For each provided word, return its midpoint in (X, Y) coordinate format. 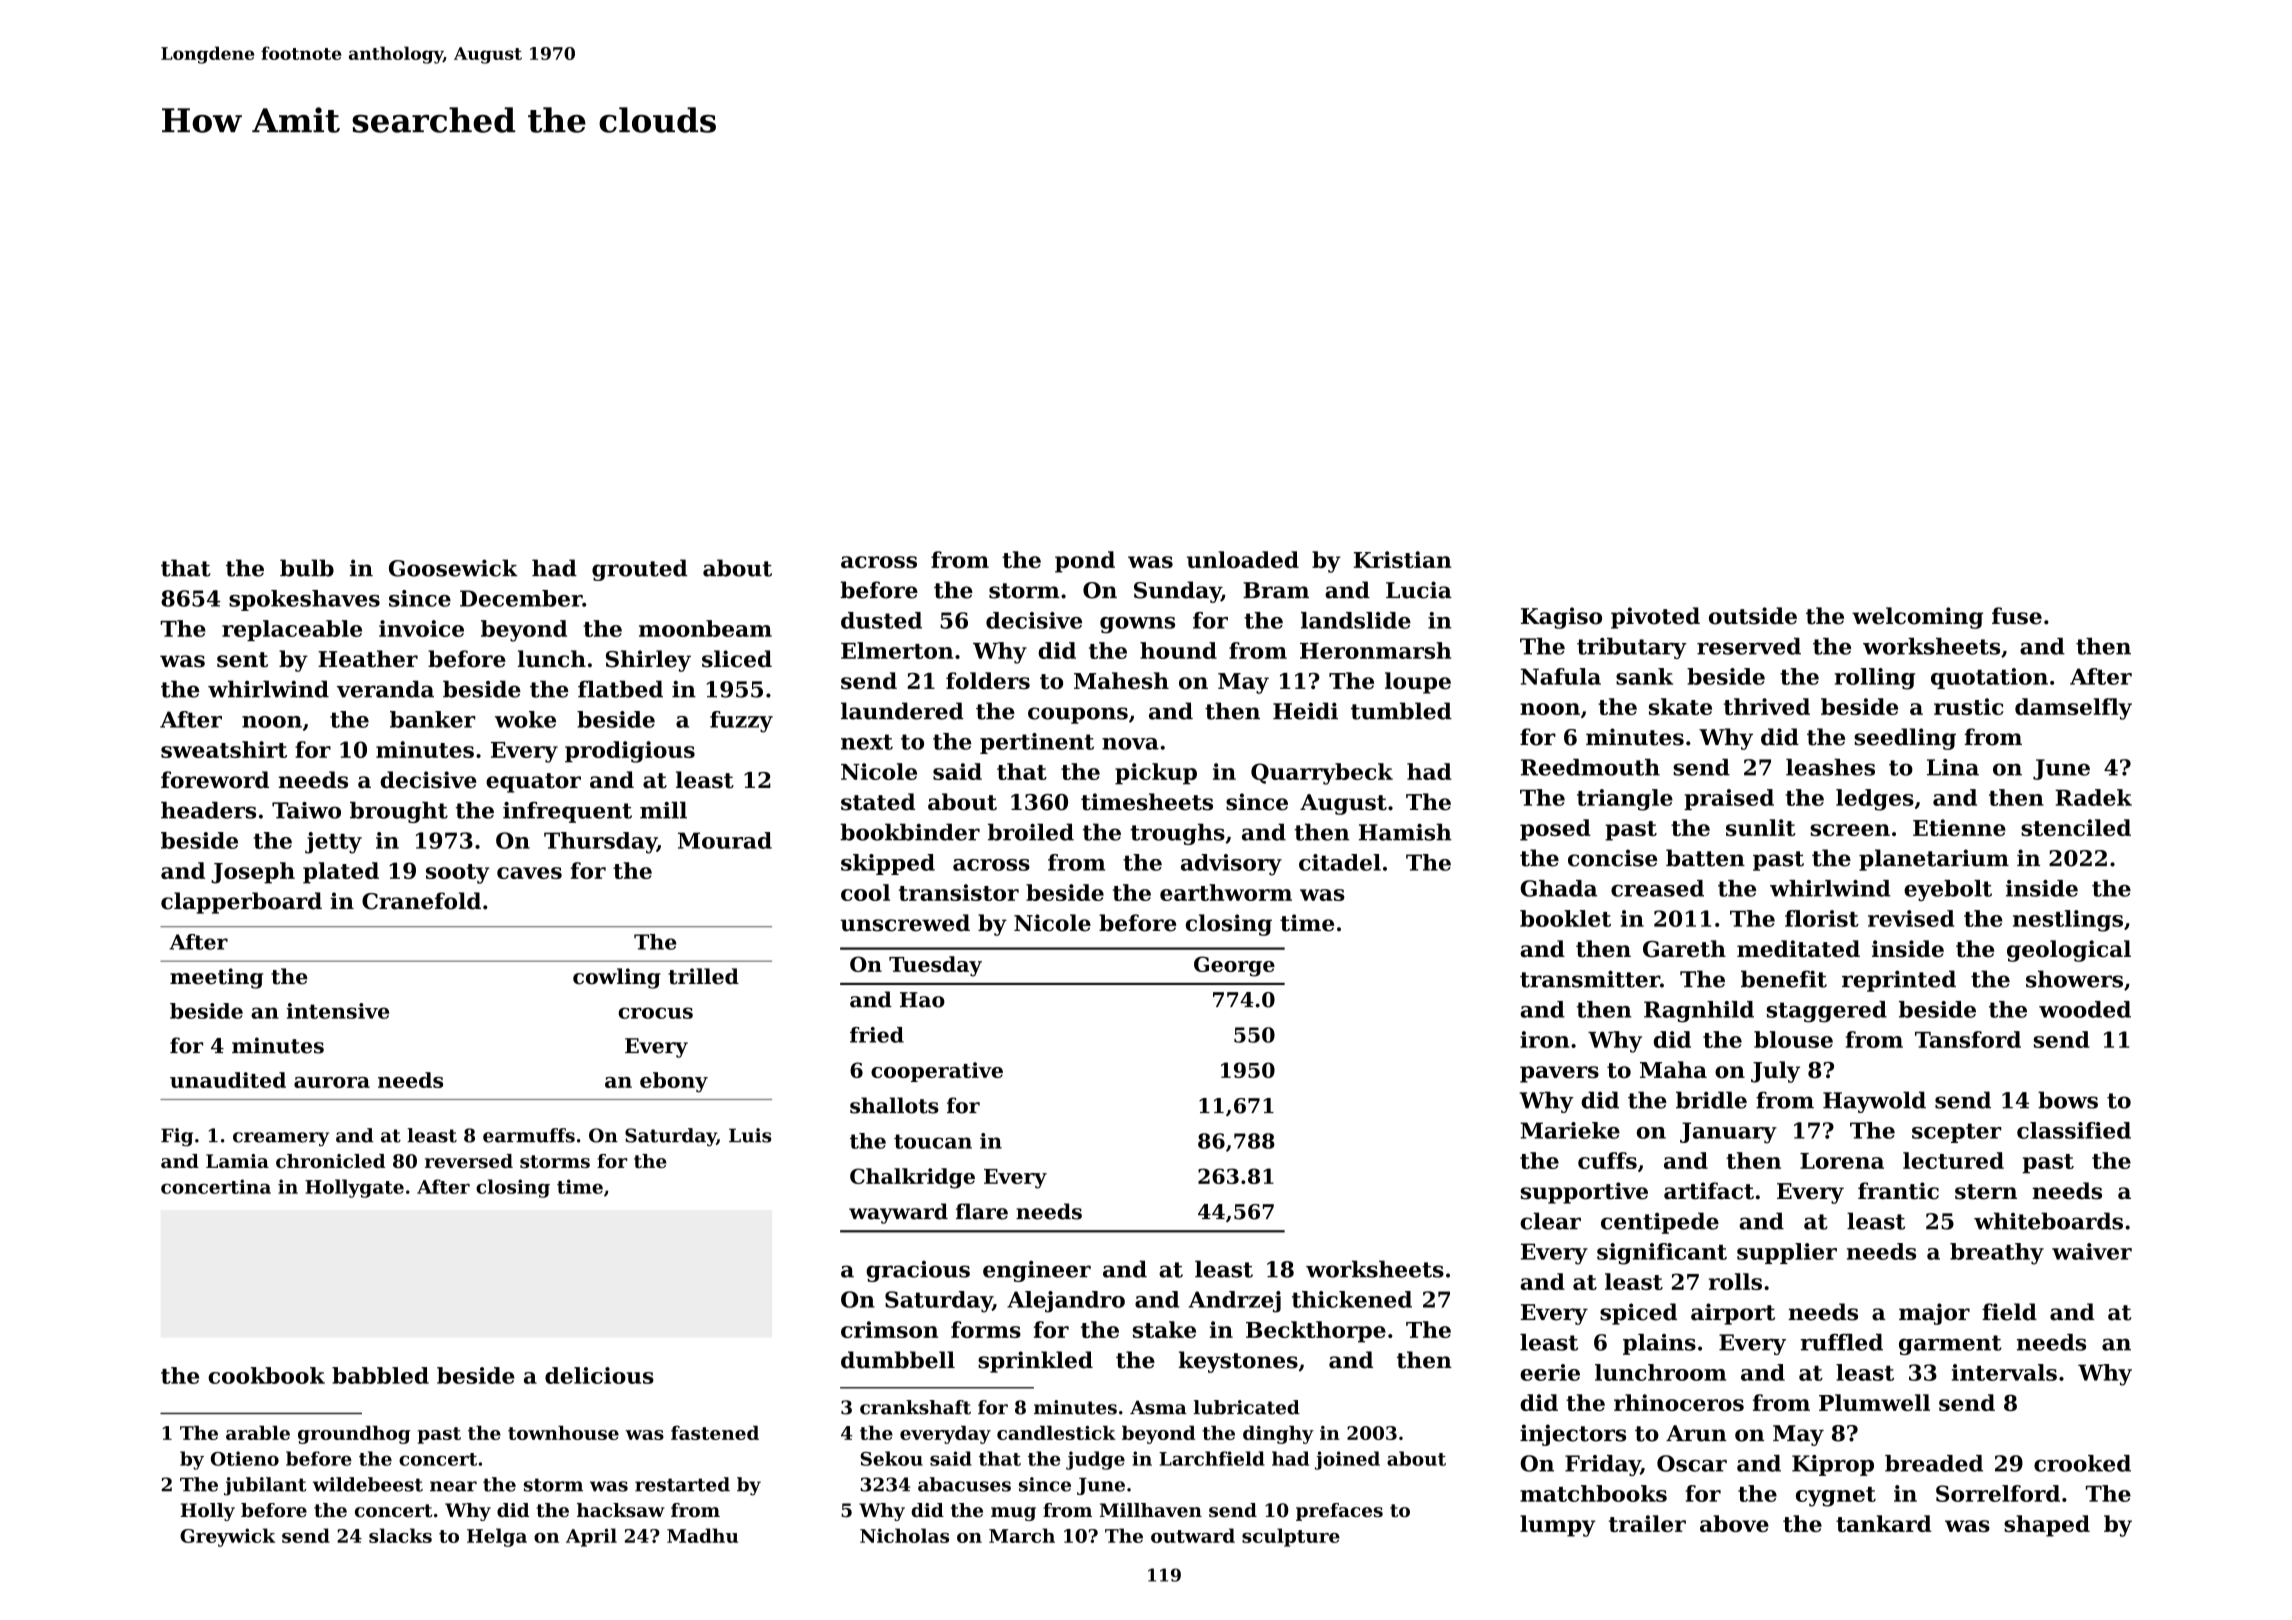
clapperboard (241, 903)
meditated (1798, 948)
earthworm (1226, 892)
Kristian (1403, 559)
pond (1085, 562)
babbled (380, 1375)
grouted (639, 570)
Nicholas (904, 1535)
